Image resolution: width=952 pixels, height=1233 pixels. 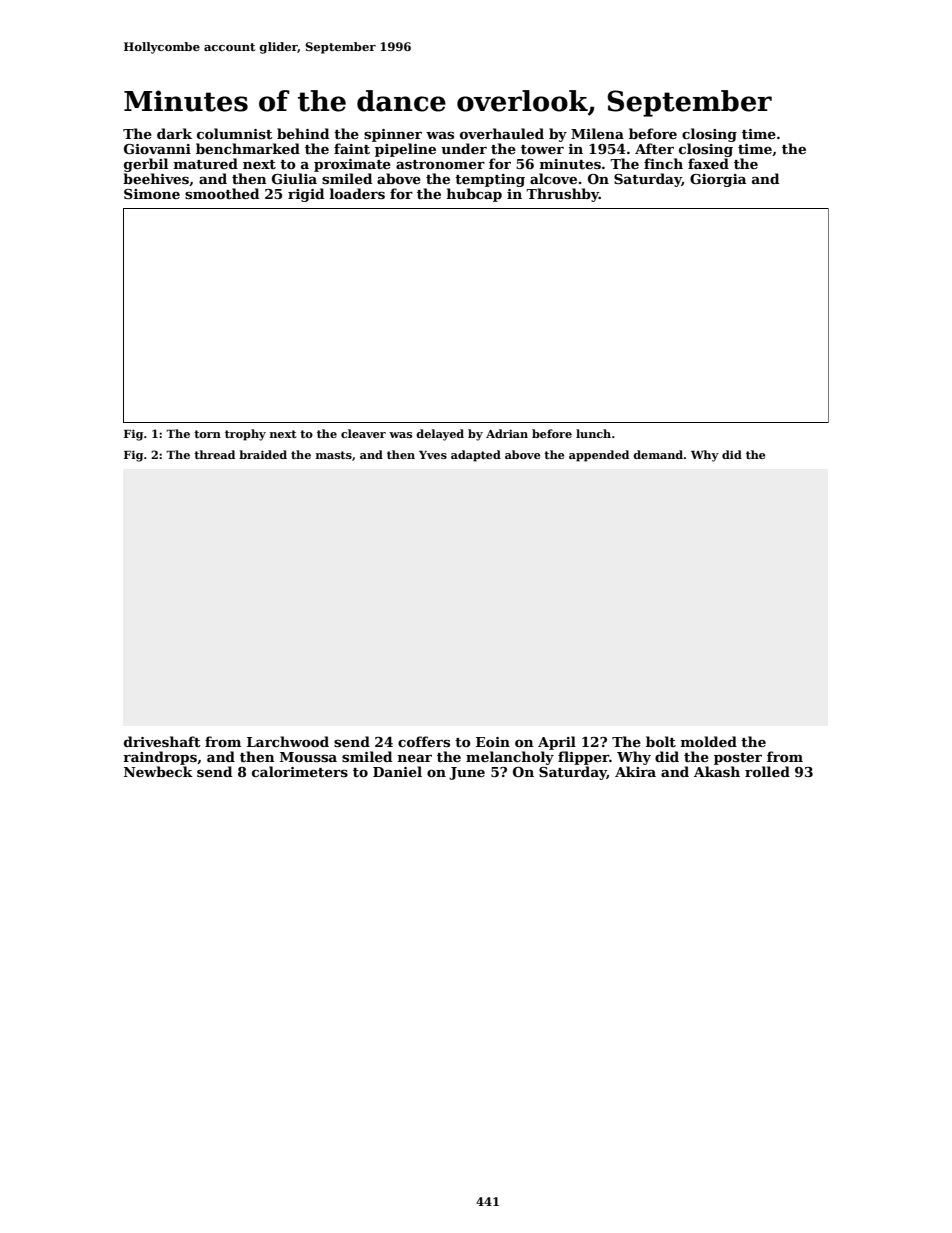 I want to click on Eoin, so click(x=493, y=742).
